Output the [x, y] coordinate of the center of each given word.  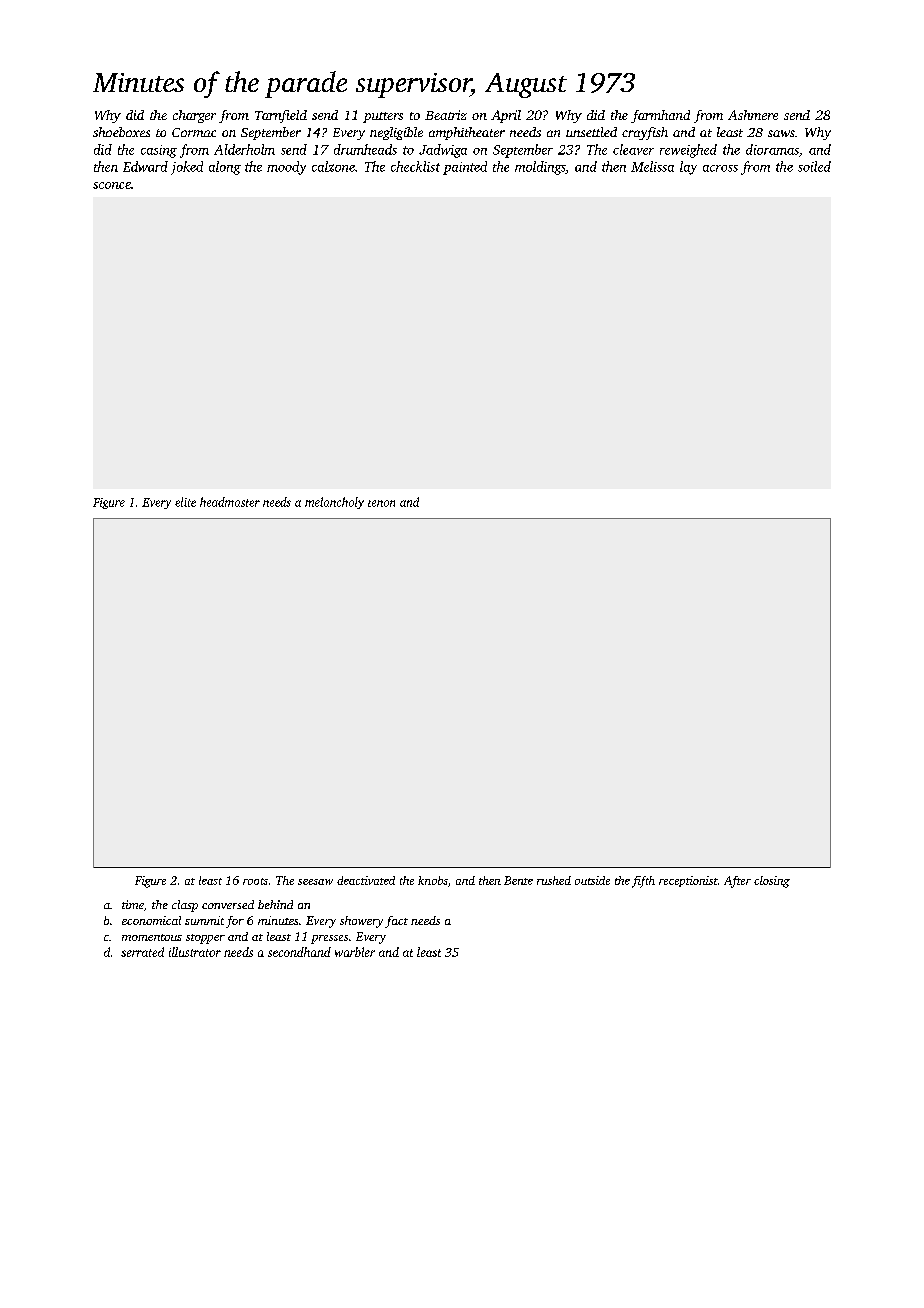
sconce [112, 185]
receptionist [688, 881]
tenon [381, 503]
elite [185, 502]
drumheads [365, 149]
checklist [415, 166]
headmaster [230, 502]
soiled [814, 166]
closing [772, 882]
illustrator [195, 952]
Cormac [194, 132]
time [133, 904]
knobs [433, 880]
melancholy [334, 503]
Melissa [652, 166]
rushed [554, 880]
